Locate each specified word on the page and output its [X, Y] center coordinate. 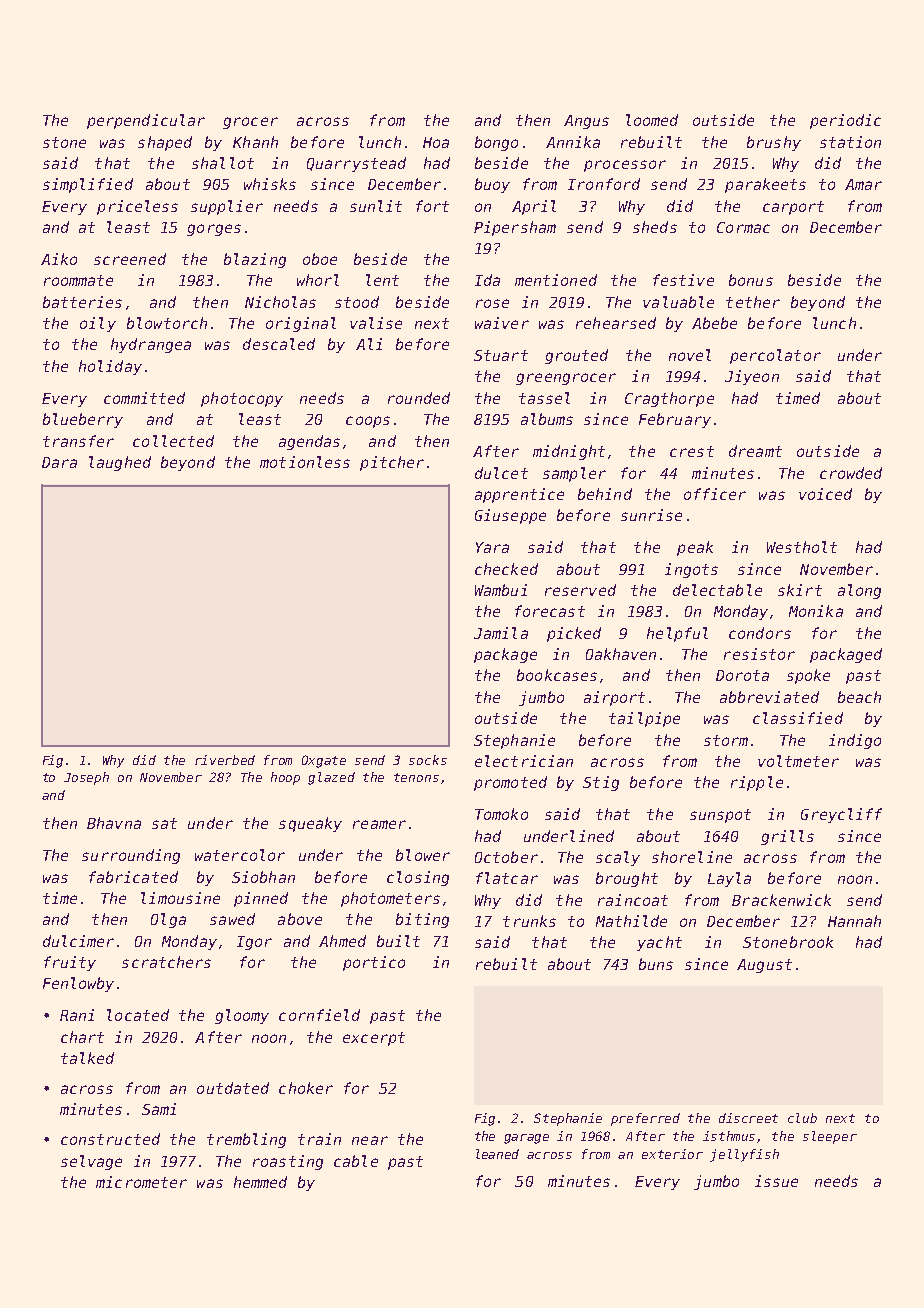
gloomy [242, 1016]
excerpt [374, 1039]
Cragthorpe [669, 399]
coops [368, 422]
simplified [88, 185]
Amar [863, 184]
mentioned [556, 280]
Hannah [854, 921]
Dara [59, 462]
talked [87, 1058]
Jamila [501, 633]
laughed [120, 463]
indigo [855, 741]
